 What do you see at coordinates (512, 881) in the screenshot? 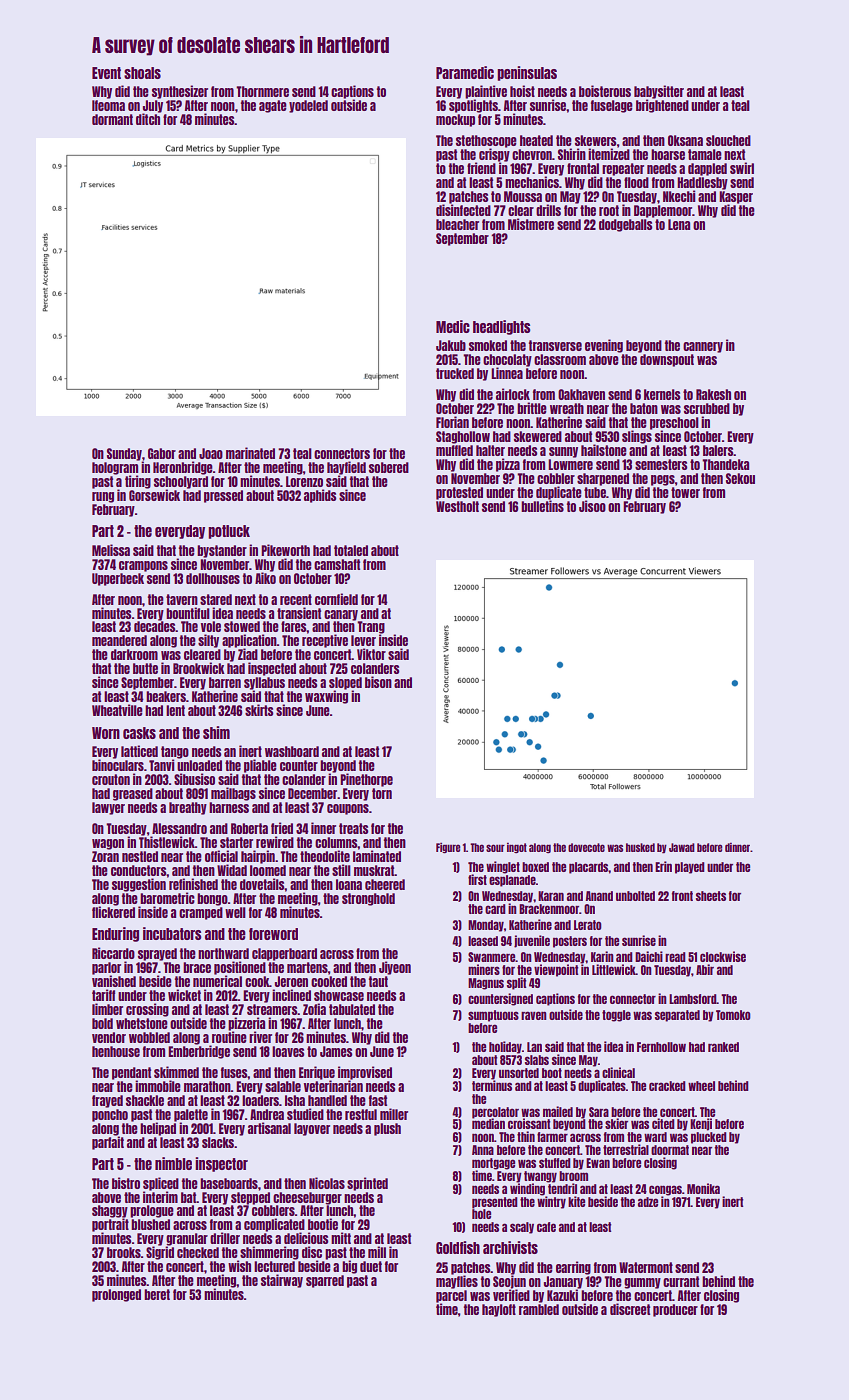
I see `esplanade` at bounding box center [512, 881].
